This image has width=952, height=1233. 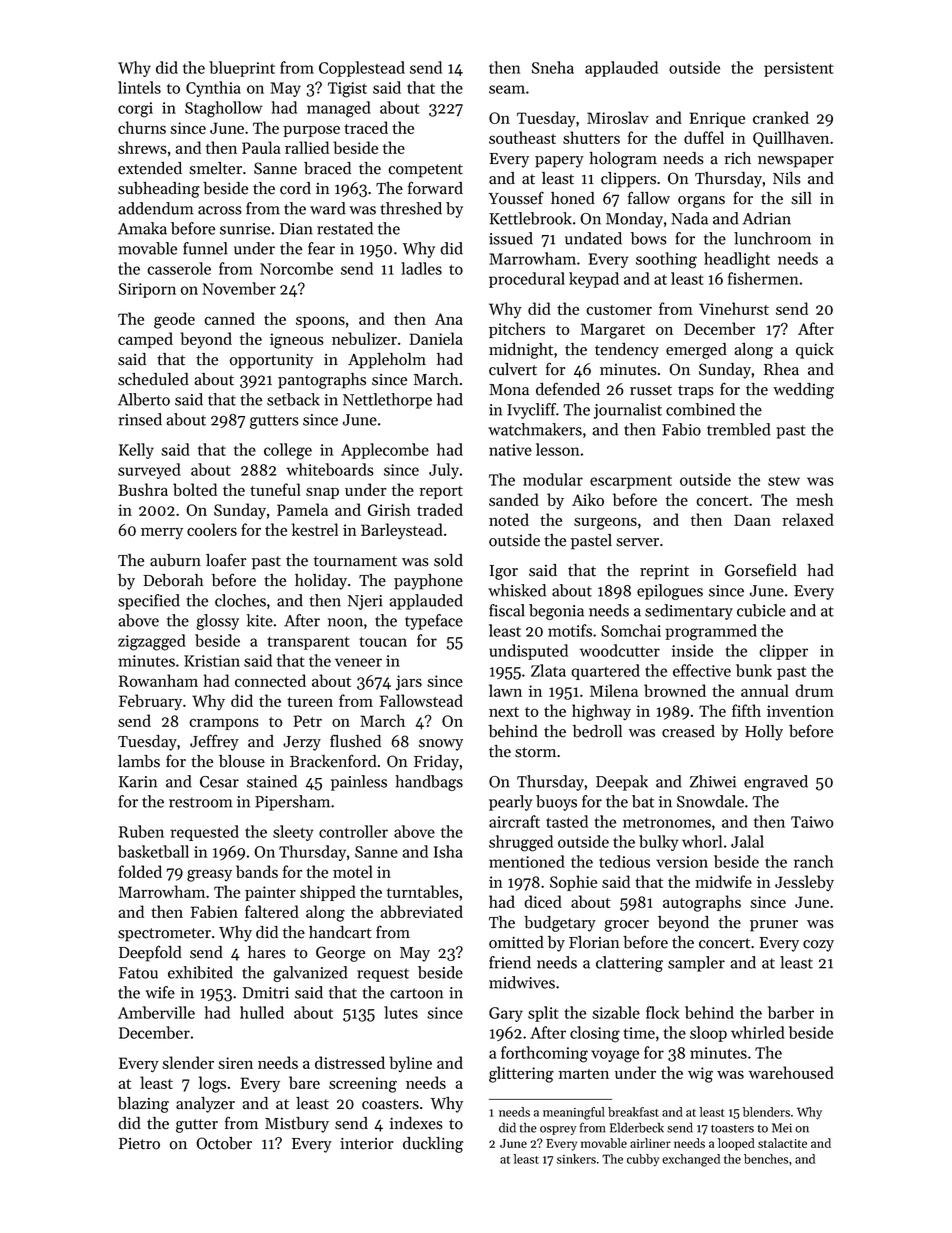 What do you see at coordinates (270, 680) in the image?
I see `connected` at bounding box center [270, 680].
